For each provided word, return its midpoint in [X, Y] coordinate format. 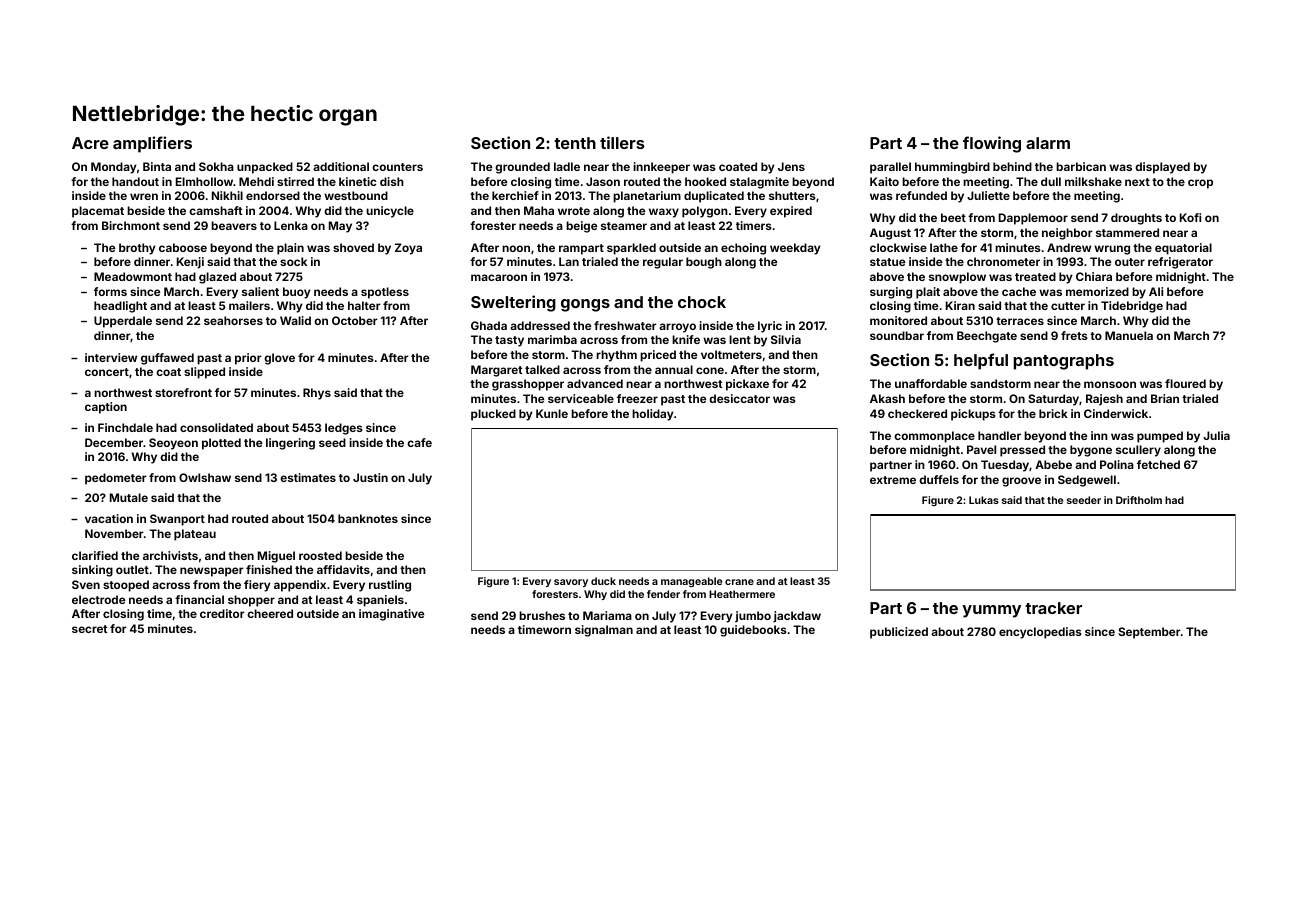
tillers [622, 142]
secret [89, 629]
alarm [1048, 143]
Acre [90, 143]
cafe [419, 442]
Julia [1216, 435]
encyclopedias [1040, 633]
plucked [493, 415]
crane [739, 582]
